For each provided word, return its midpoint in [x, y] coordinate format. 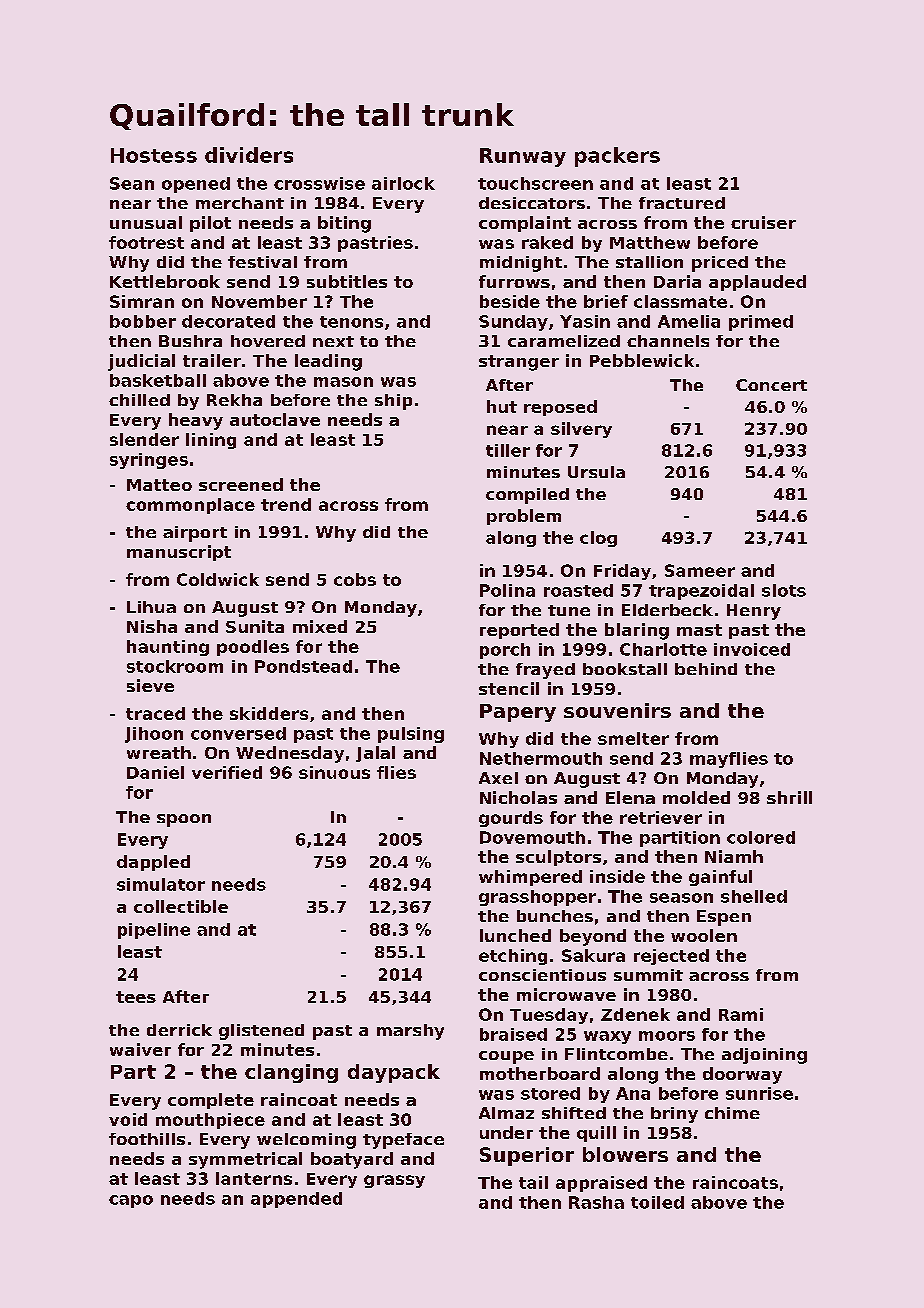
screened [241, 484]
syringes [149, 461]
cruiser [763, 222]
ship [393, 402]
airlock [403, 183]
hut [502, 406]
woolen [704, 935]
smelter [633, 738]
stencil [509, 688]
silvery [581, 430]
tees [136, 997]
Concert [771, 385]
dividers [249, 155]
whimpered [530, 878]
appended [296, 1200]
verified [227, 772]
